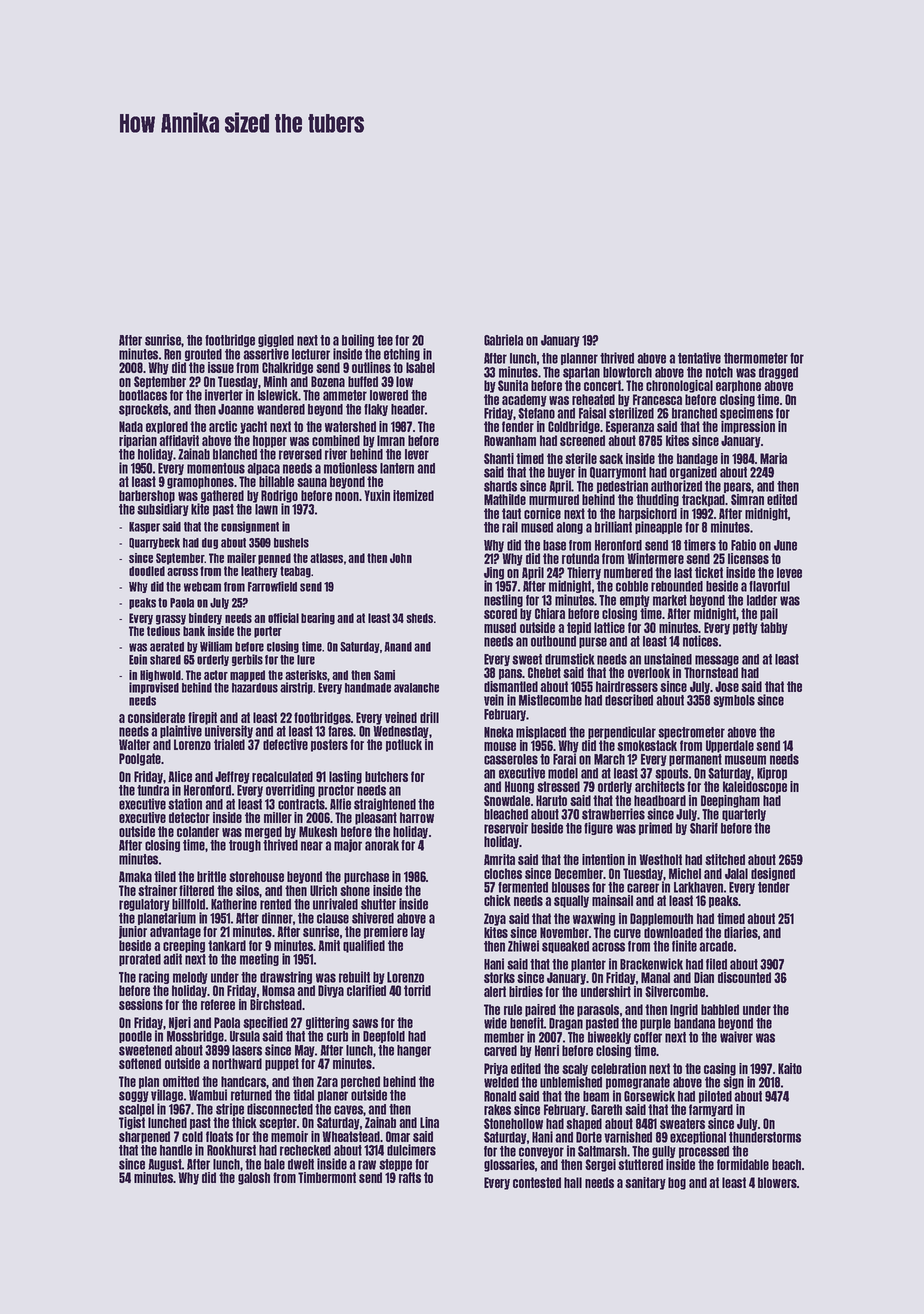 Image resolution: width=924 pixels, height=1314 pixels. What do you see at coordinates (660, 786) in the page?
I see `architects` at bounding box center [660, 786].
